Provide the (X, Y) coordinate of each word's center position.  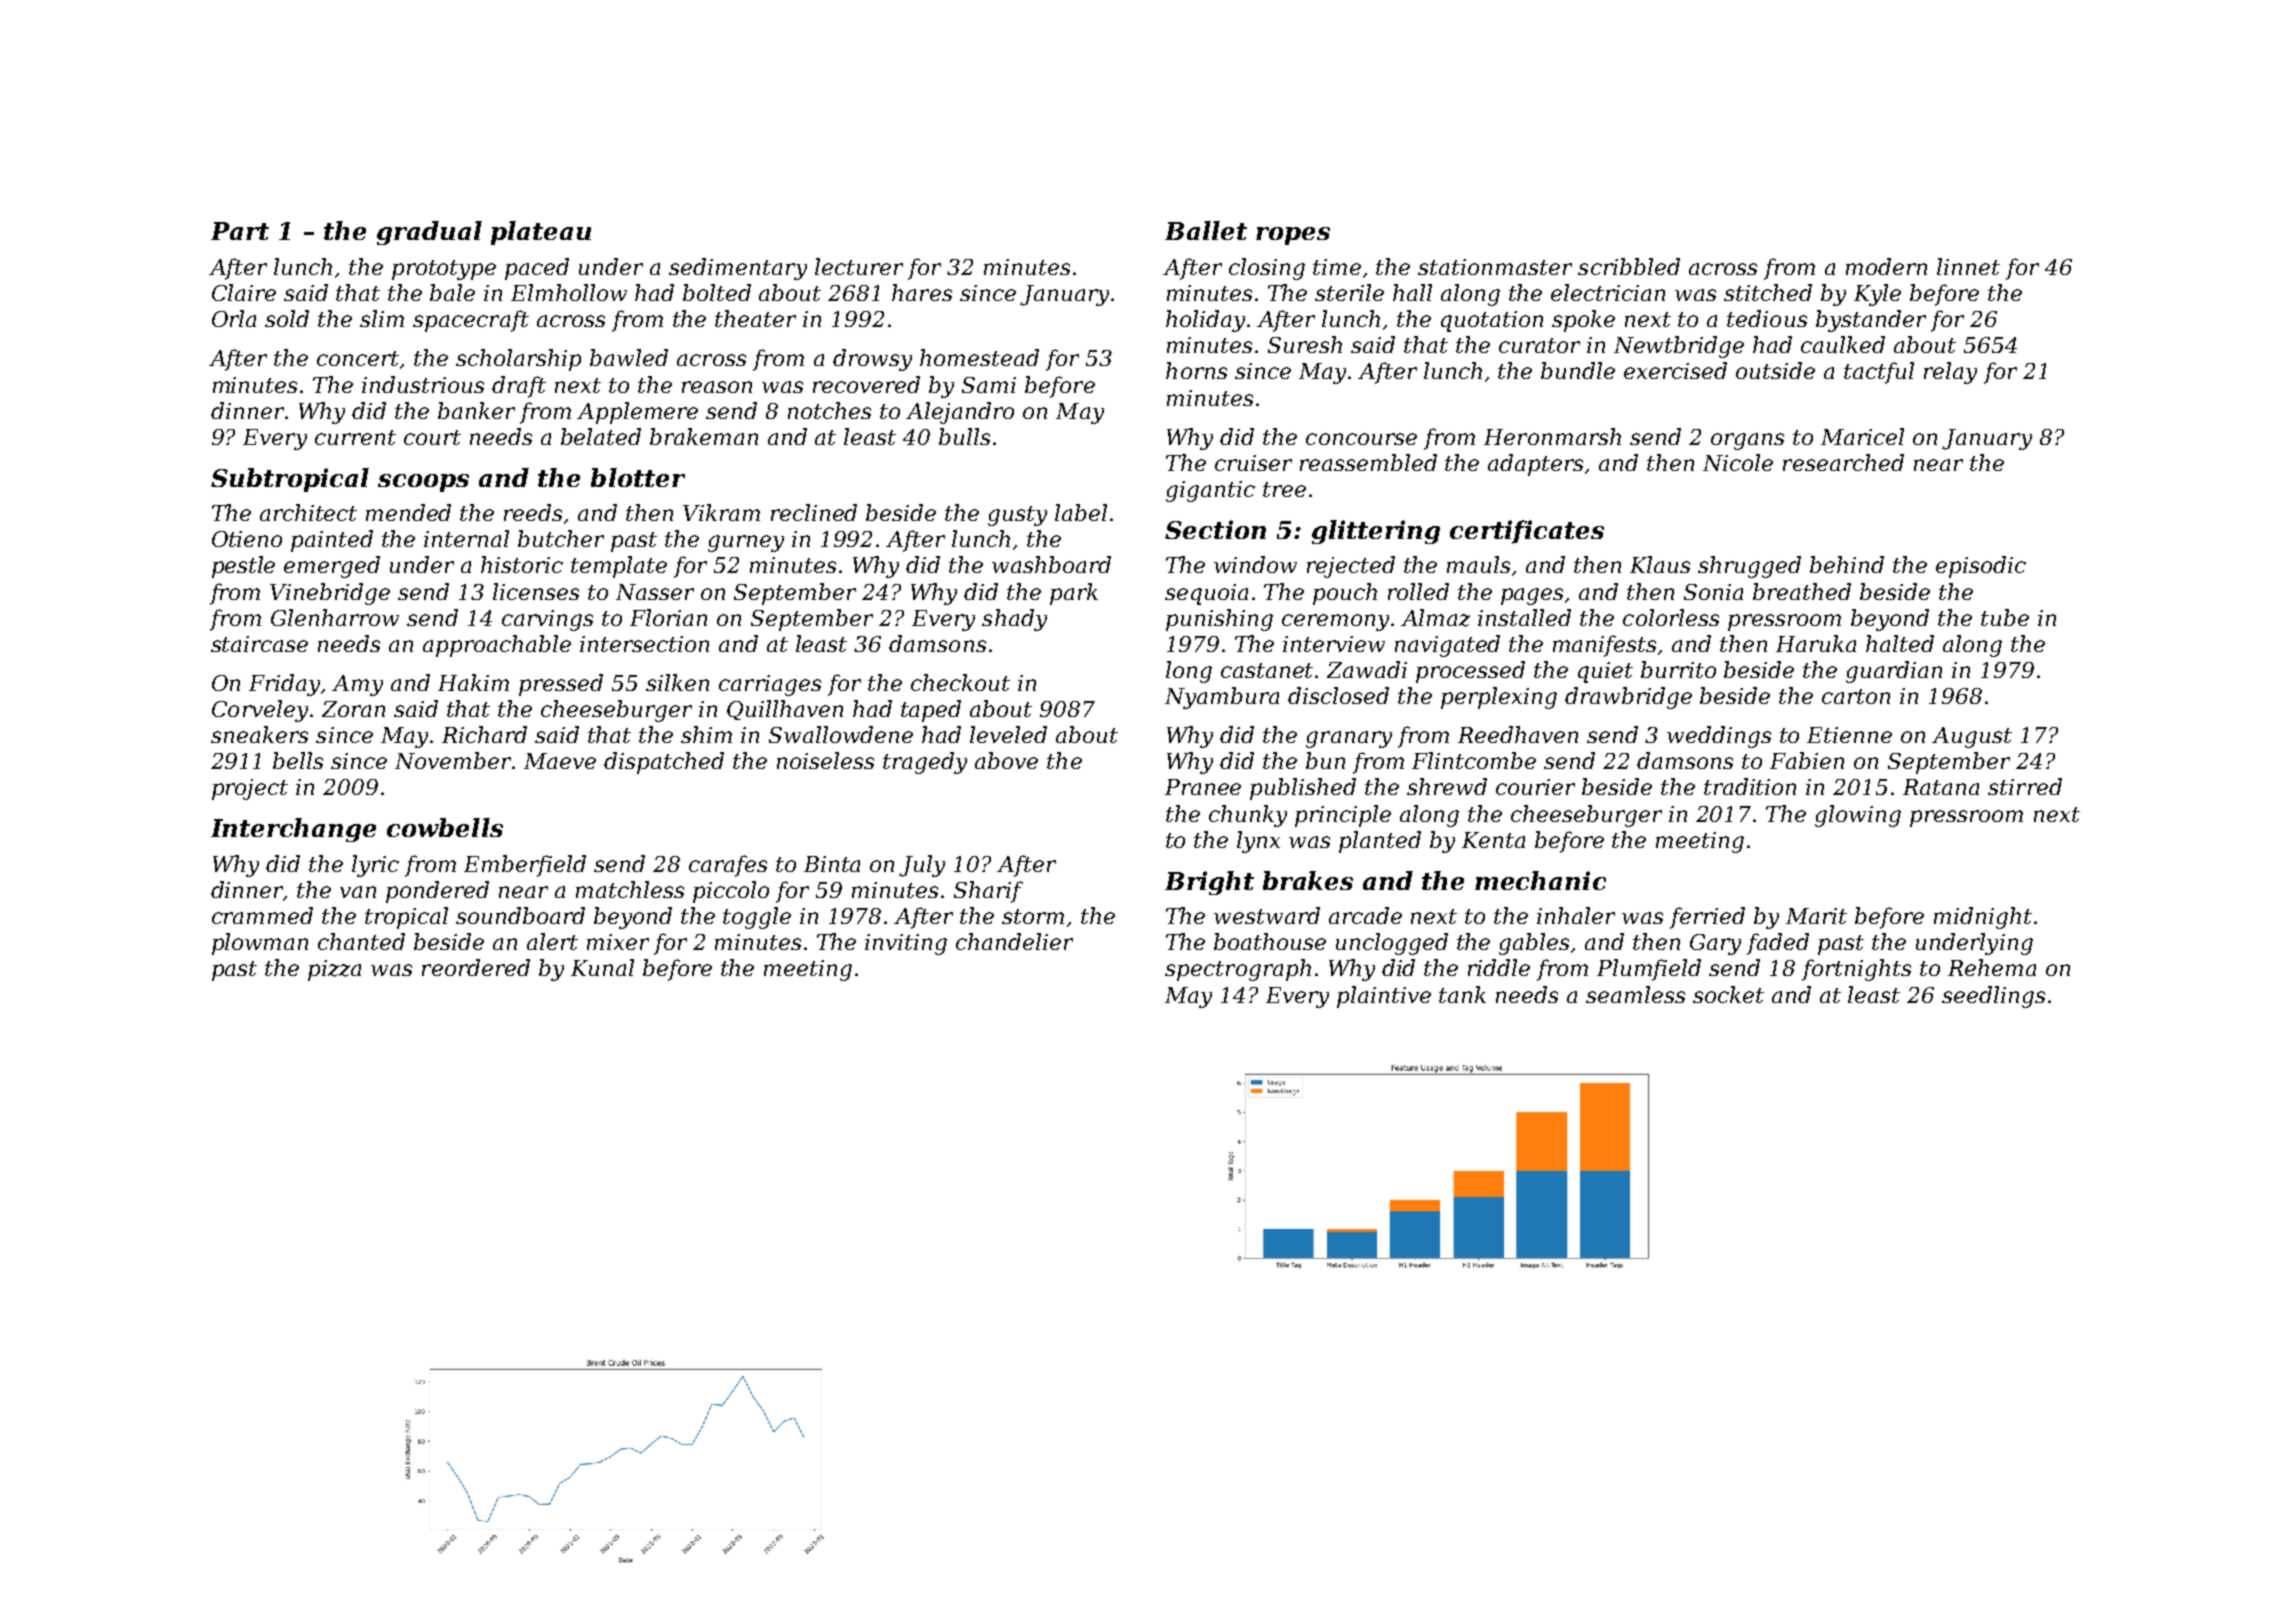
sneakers (259, 734)
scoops (423, 483)
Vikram (721, 512)
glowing (1858, 816)
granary (1349, 739)
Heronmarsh (1552, 436)
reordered (476, 967)
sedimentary (738, 269)
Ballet (1206, 230)
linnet (1968, 266)
